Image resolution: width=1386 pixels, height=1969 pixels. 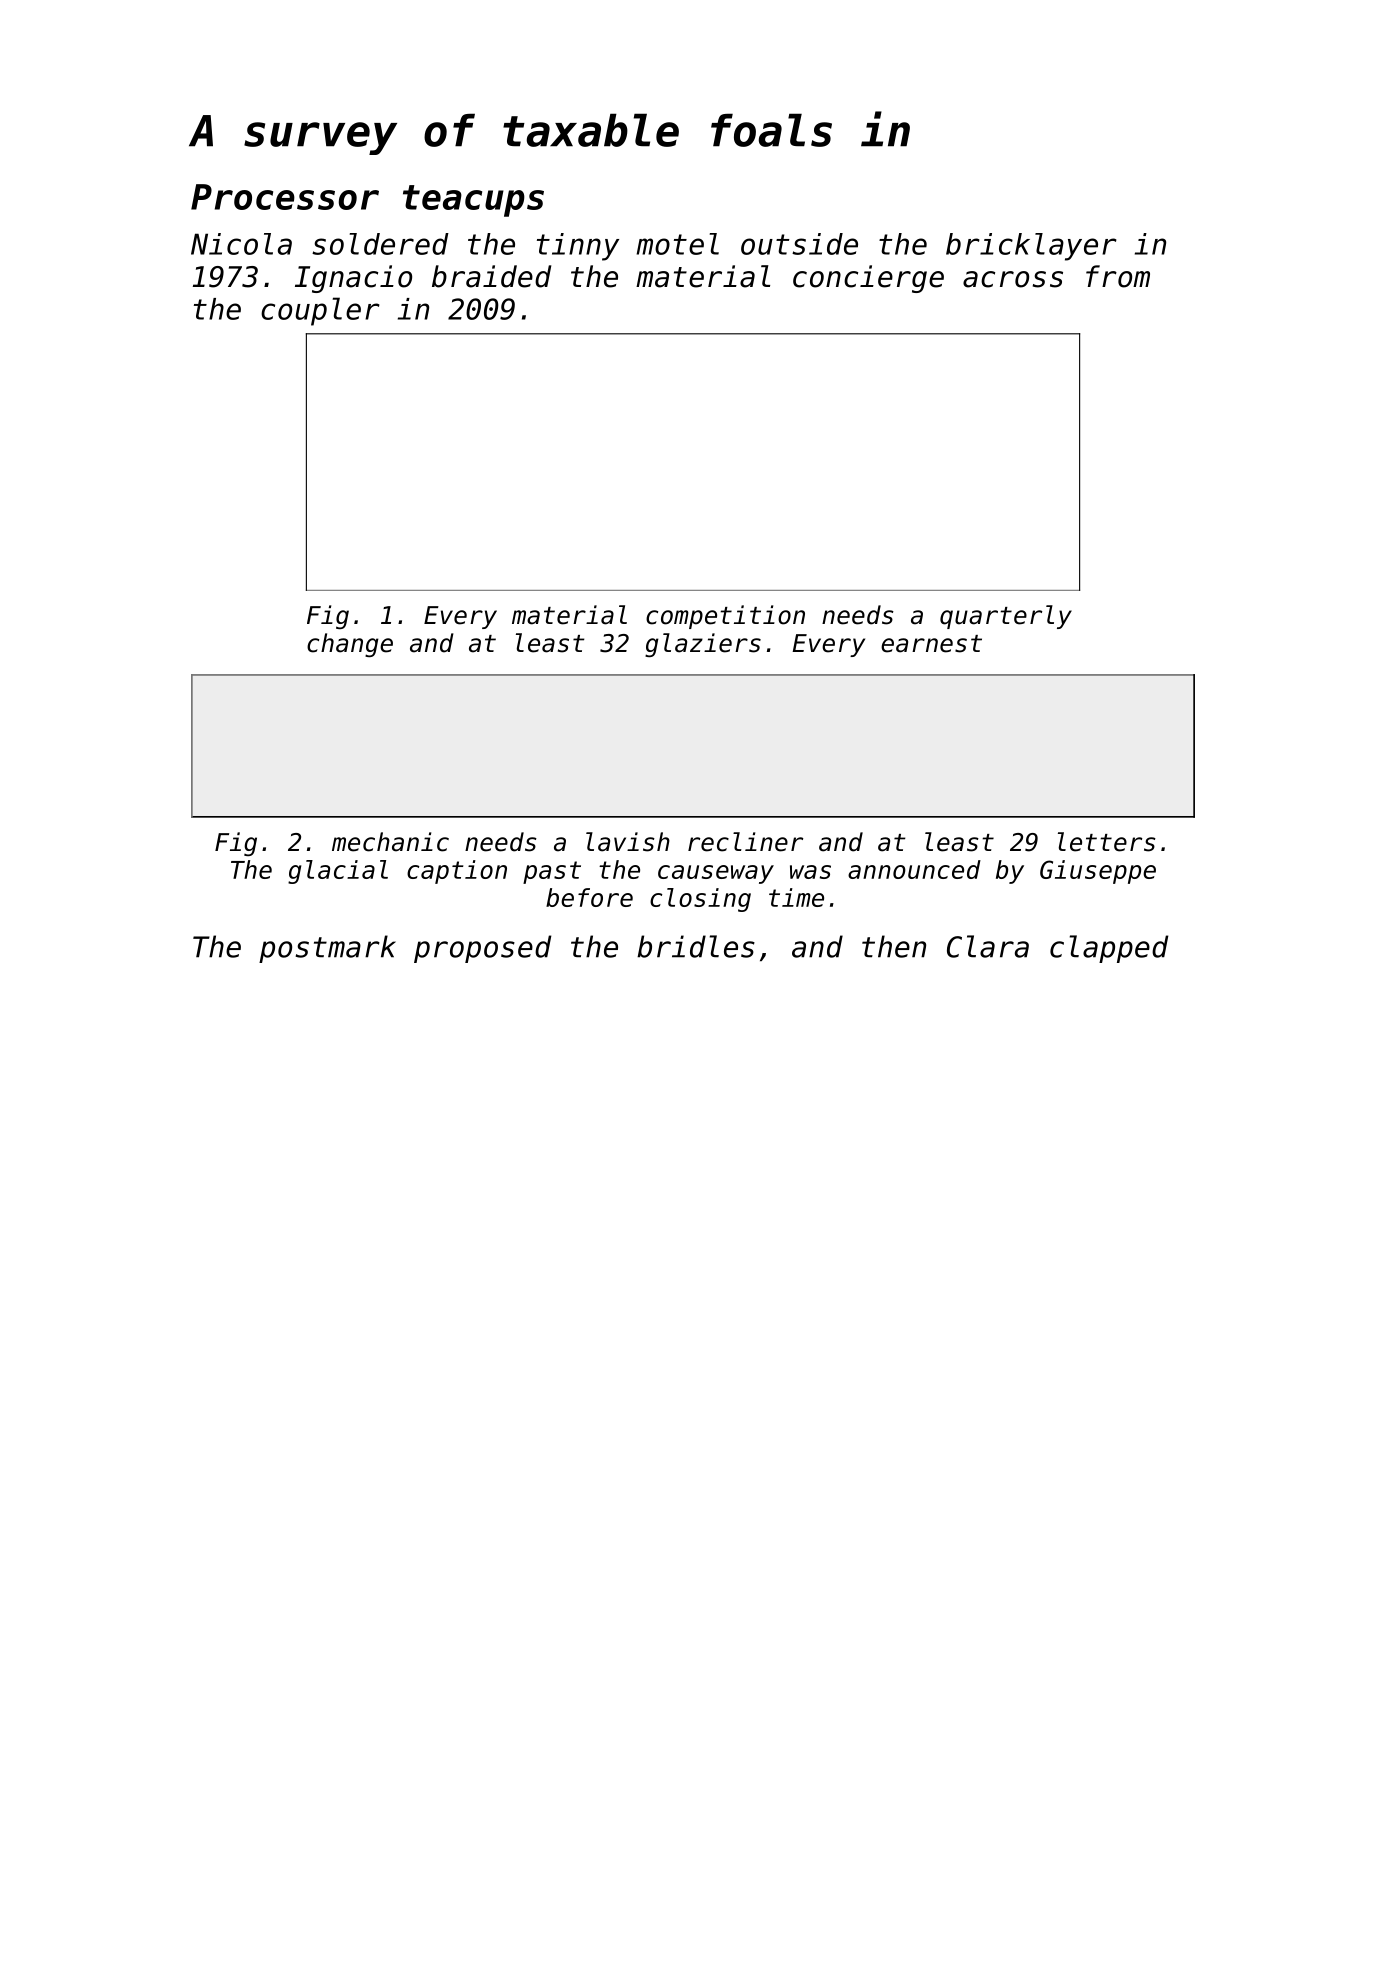 What do you see at coordinates (931, 644) in the screenshot?
I see `earnest` at bounding box center [931, 644].
